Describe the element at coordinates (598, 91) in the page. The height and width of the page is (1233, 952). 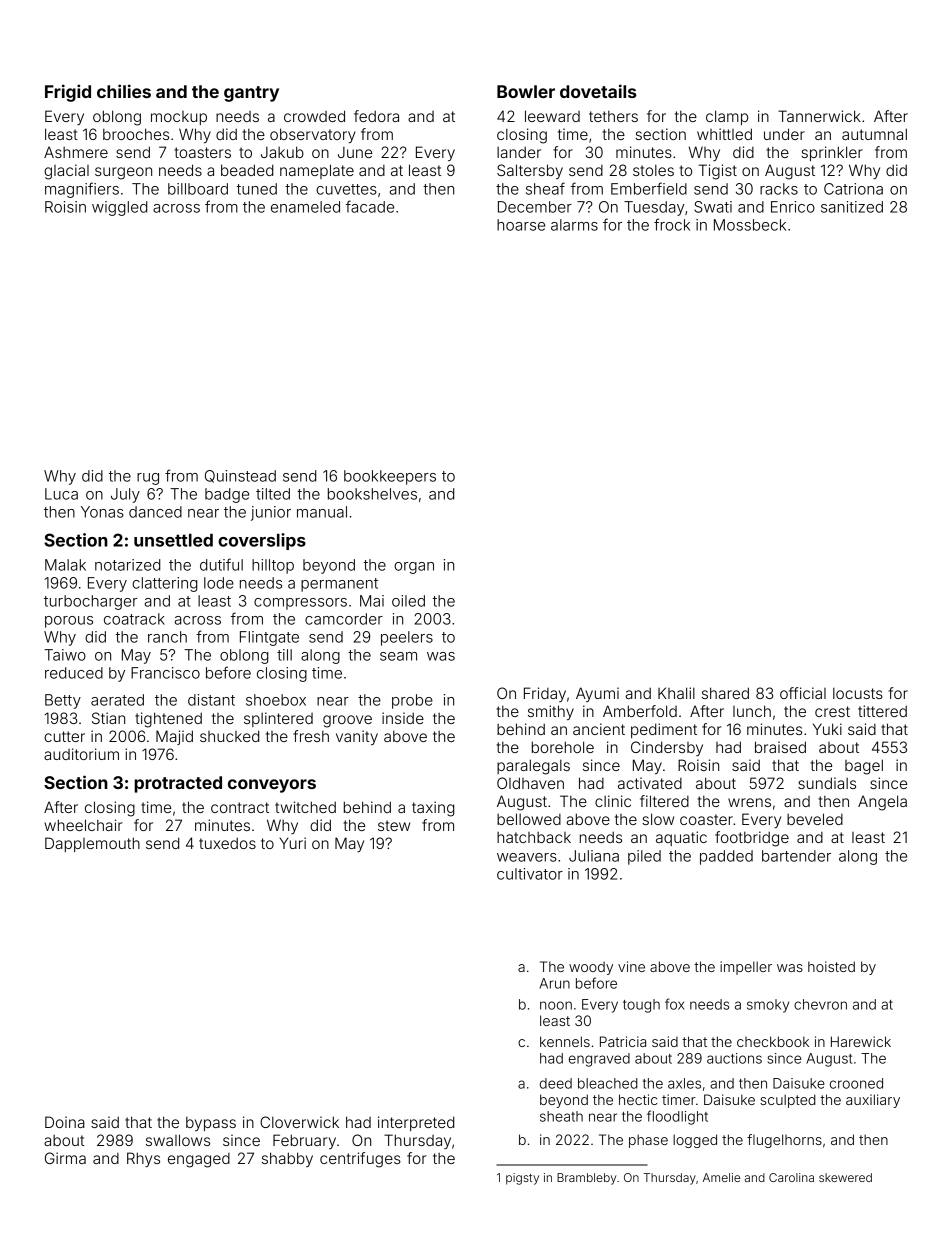
I see `dovetails` at that location.
